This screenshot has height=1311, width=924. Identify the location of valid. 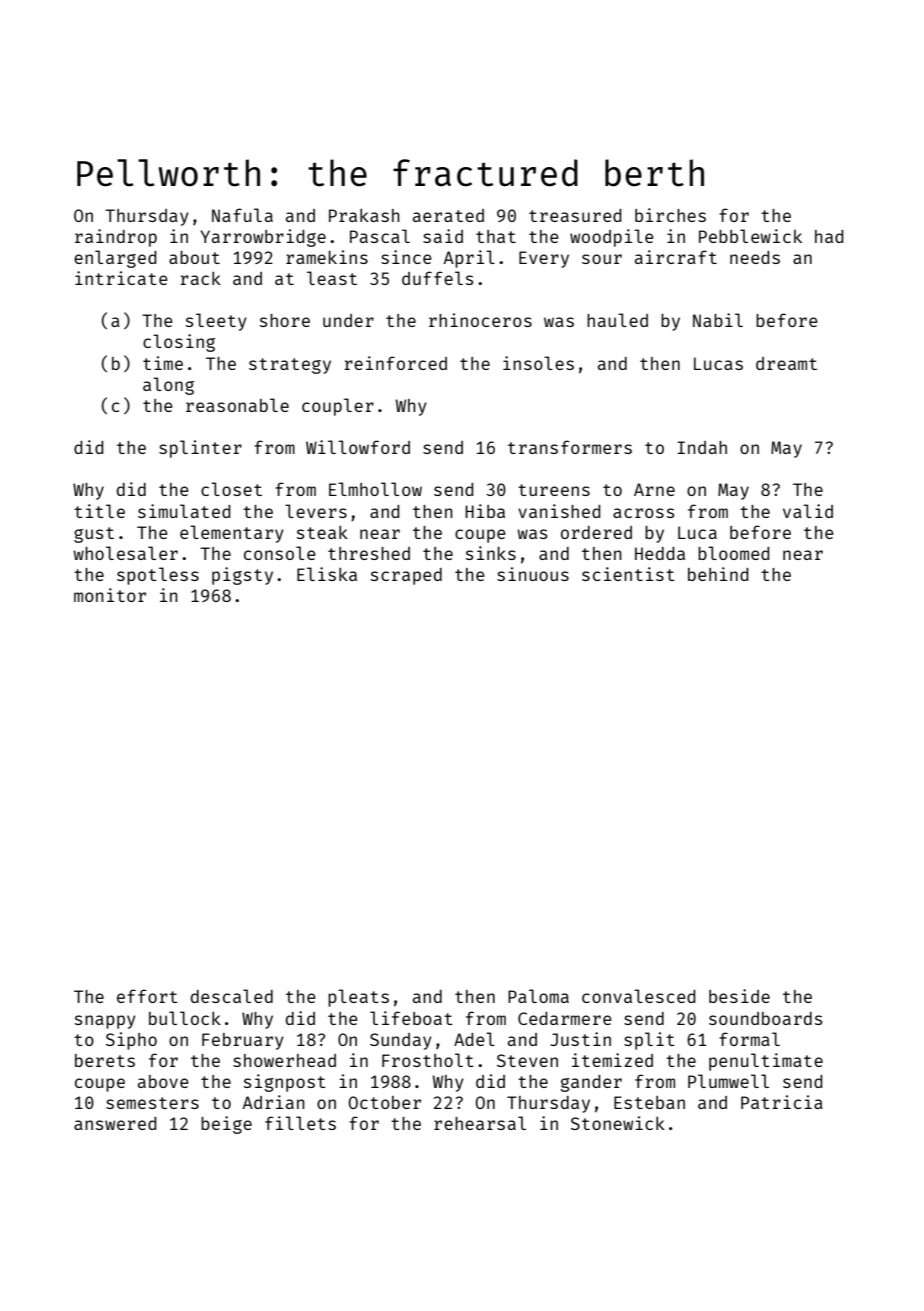
(808, 511).
